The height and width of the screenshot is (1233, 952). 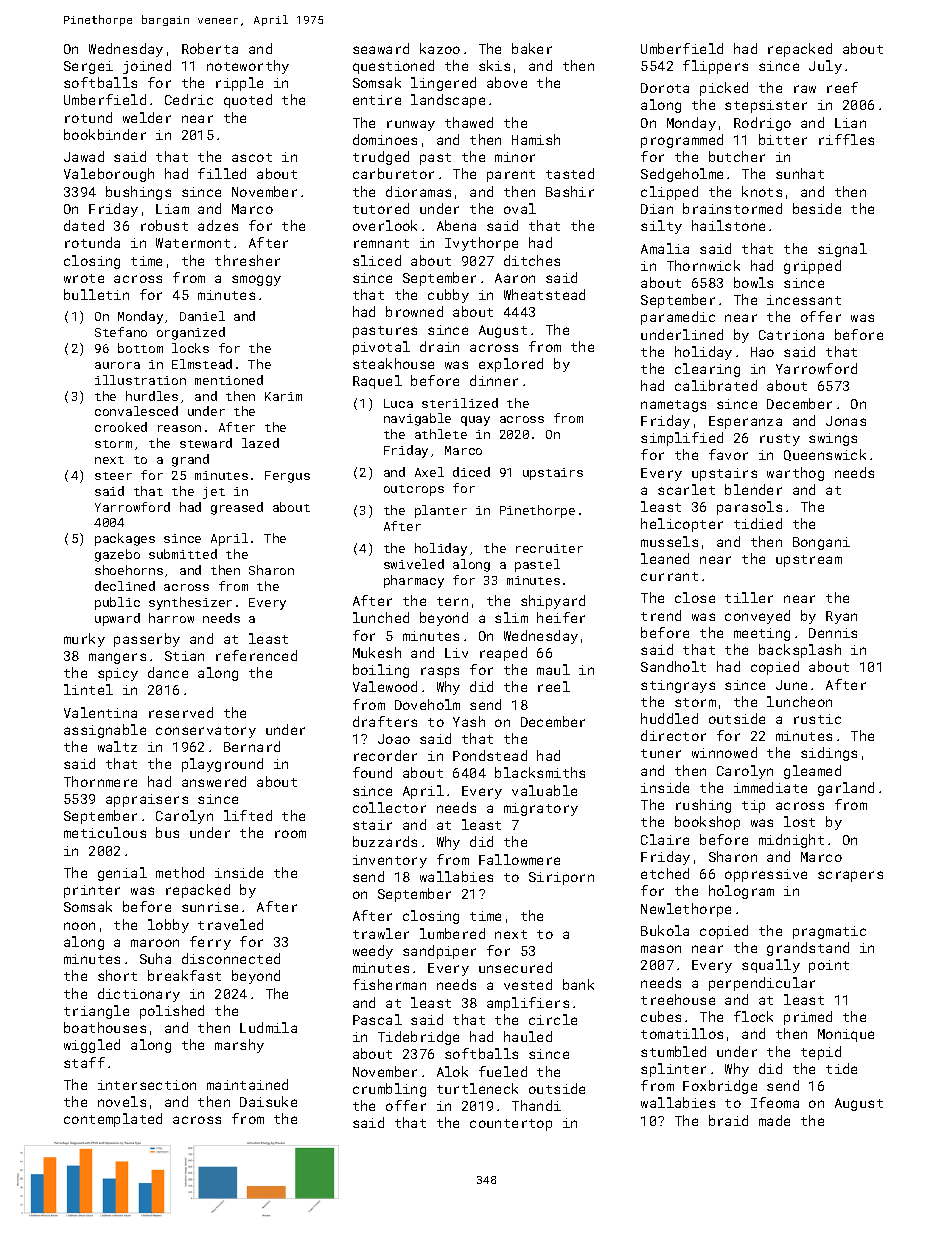 What do you see at coordinates (147, 1085) in the screenshot?
I see `intersection` at bounding box center [147, 1085].
